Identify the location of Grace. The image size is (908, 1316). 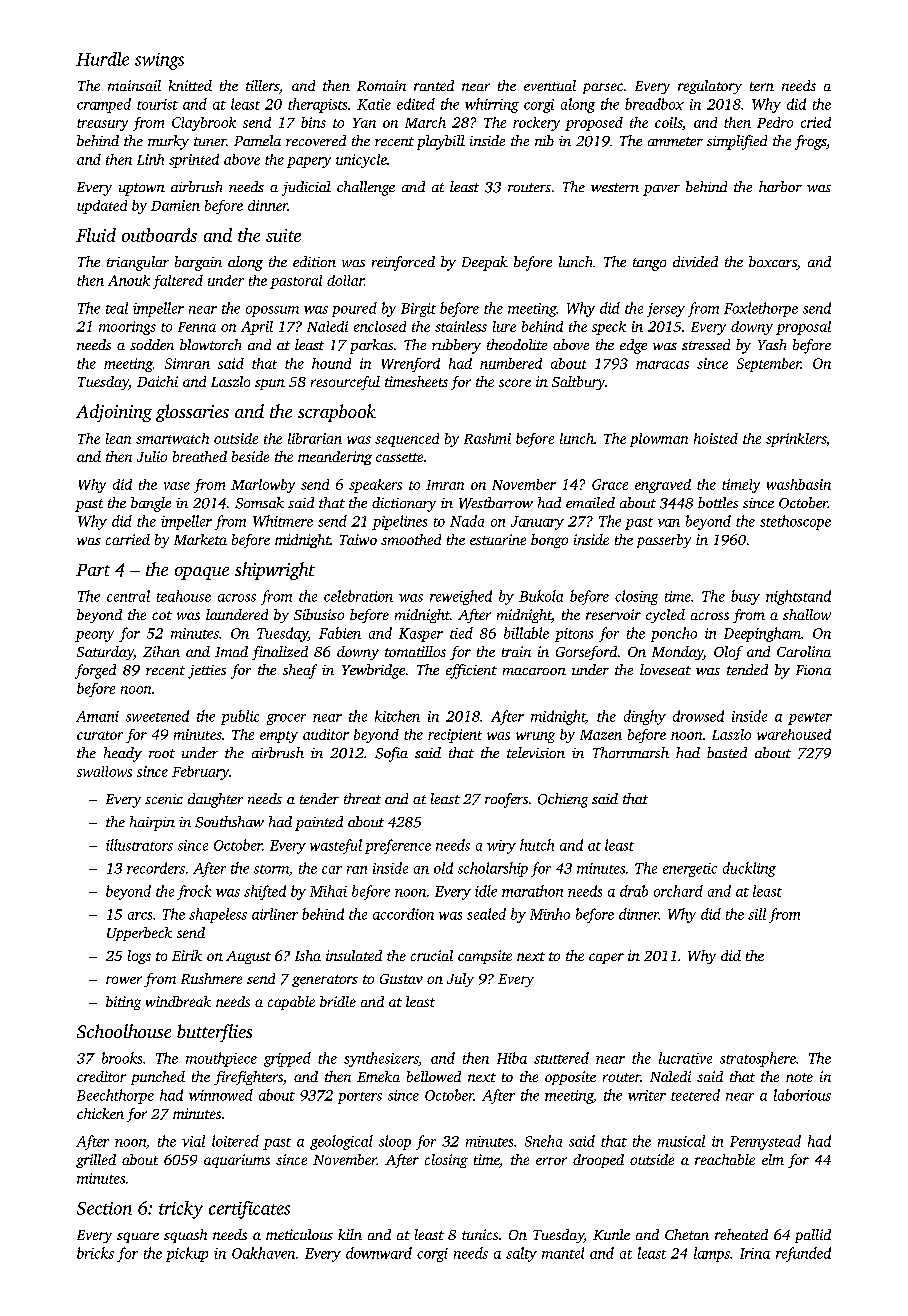
(610, 484).
